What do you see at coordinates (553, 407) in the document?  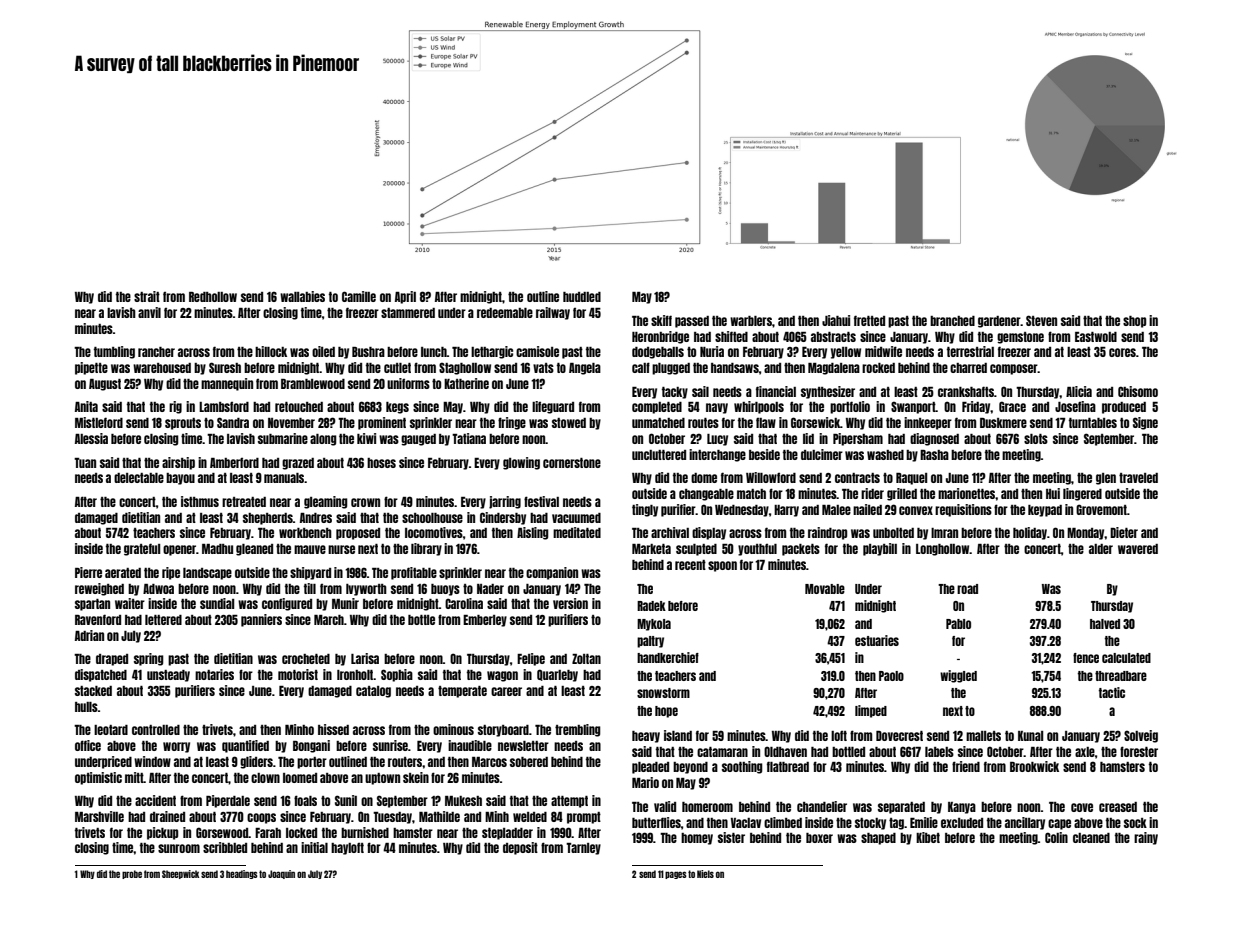 I see `lifeguard` at bounding box center [553, 407].
